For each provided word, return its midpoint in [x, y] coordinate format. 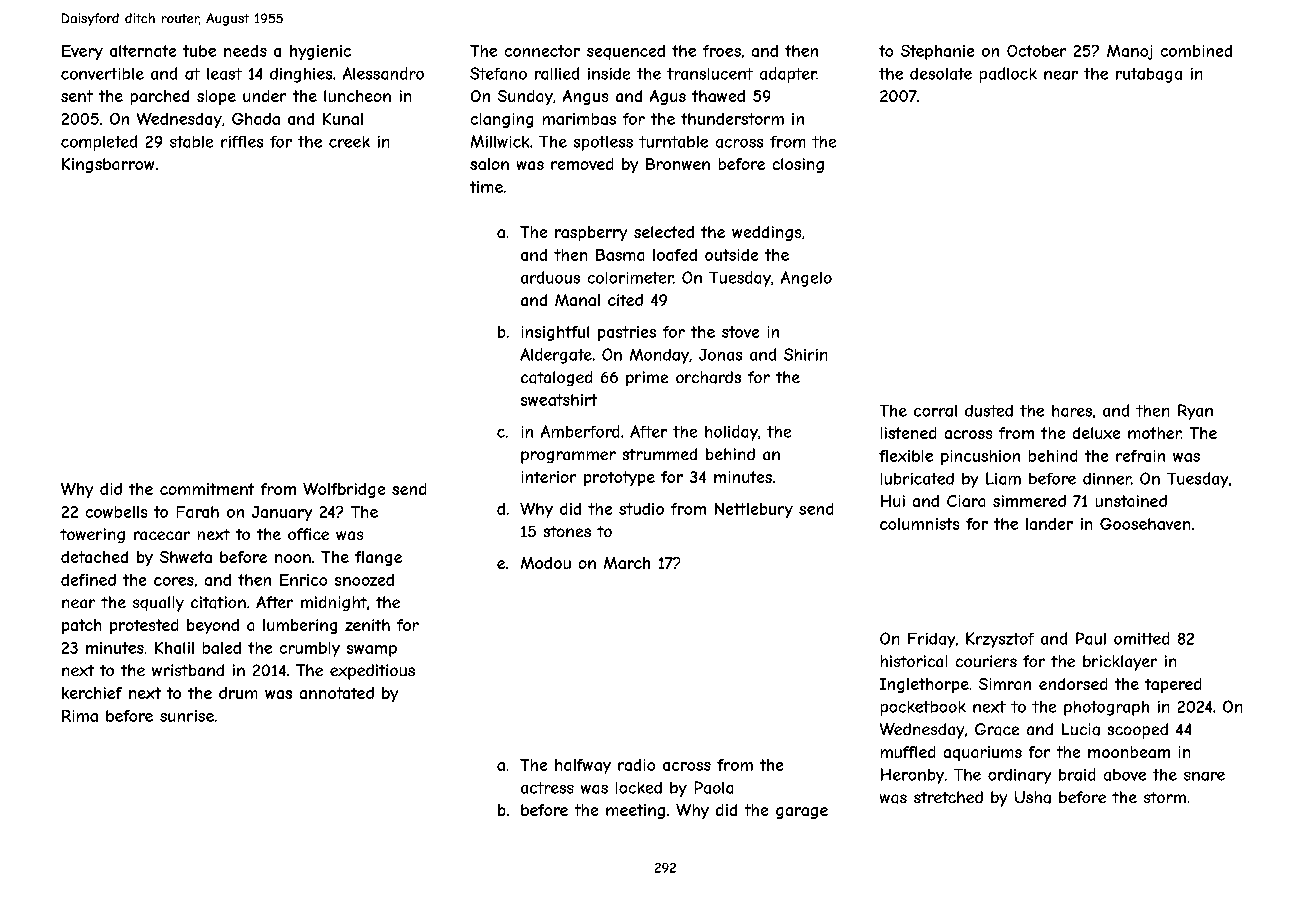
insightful [555, 333]
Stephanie [937, 52]
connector [542, 51]
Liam [1003, 478]
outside [731, 255]
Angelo [806, 279]
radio [636, 765]
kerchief [92, 693]
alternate [143, 51]
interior [549, 477]
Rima [80, 716]
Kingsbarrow [108, 165]
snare [1204, 776]
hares [1072, 411]
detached [94, 557]
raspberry [591, 233]
